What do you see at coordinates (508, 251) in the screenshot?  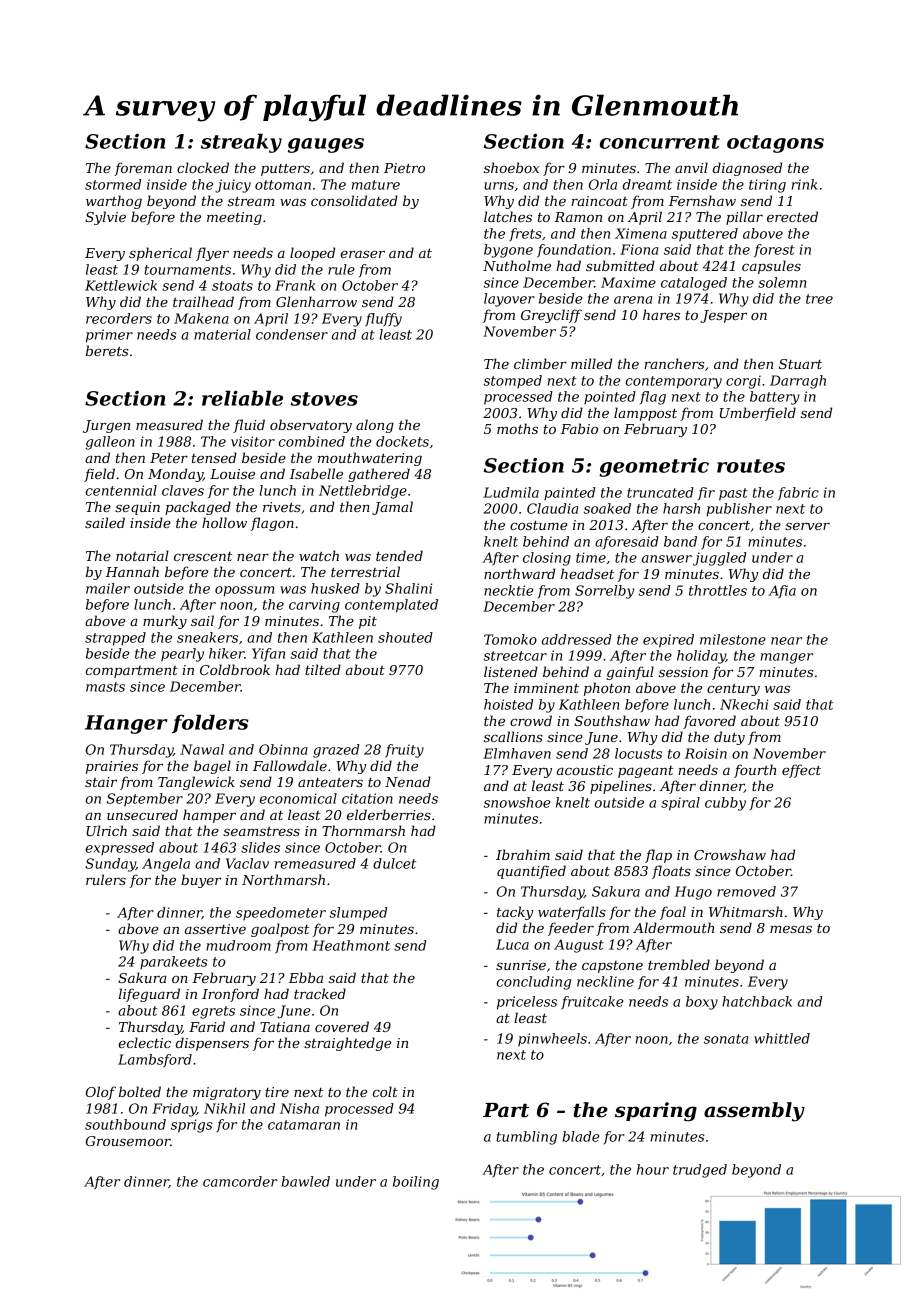 I see `bygone` at bounding box center [508, 251].
